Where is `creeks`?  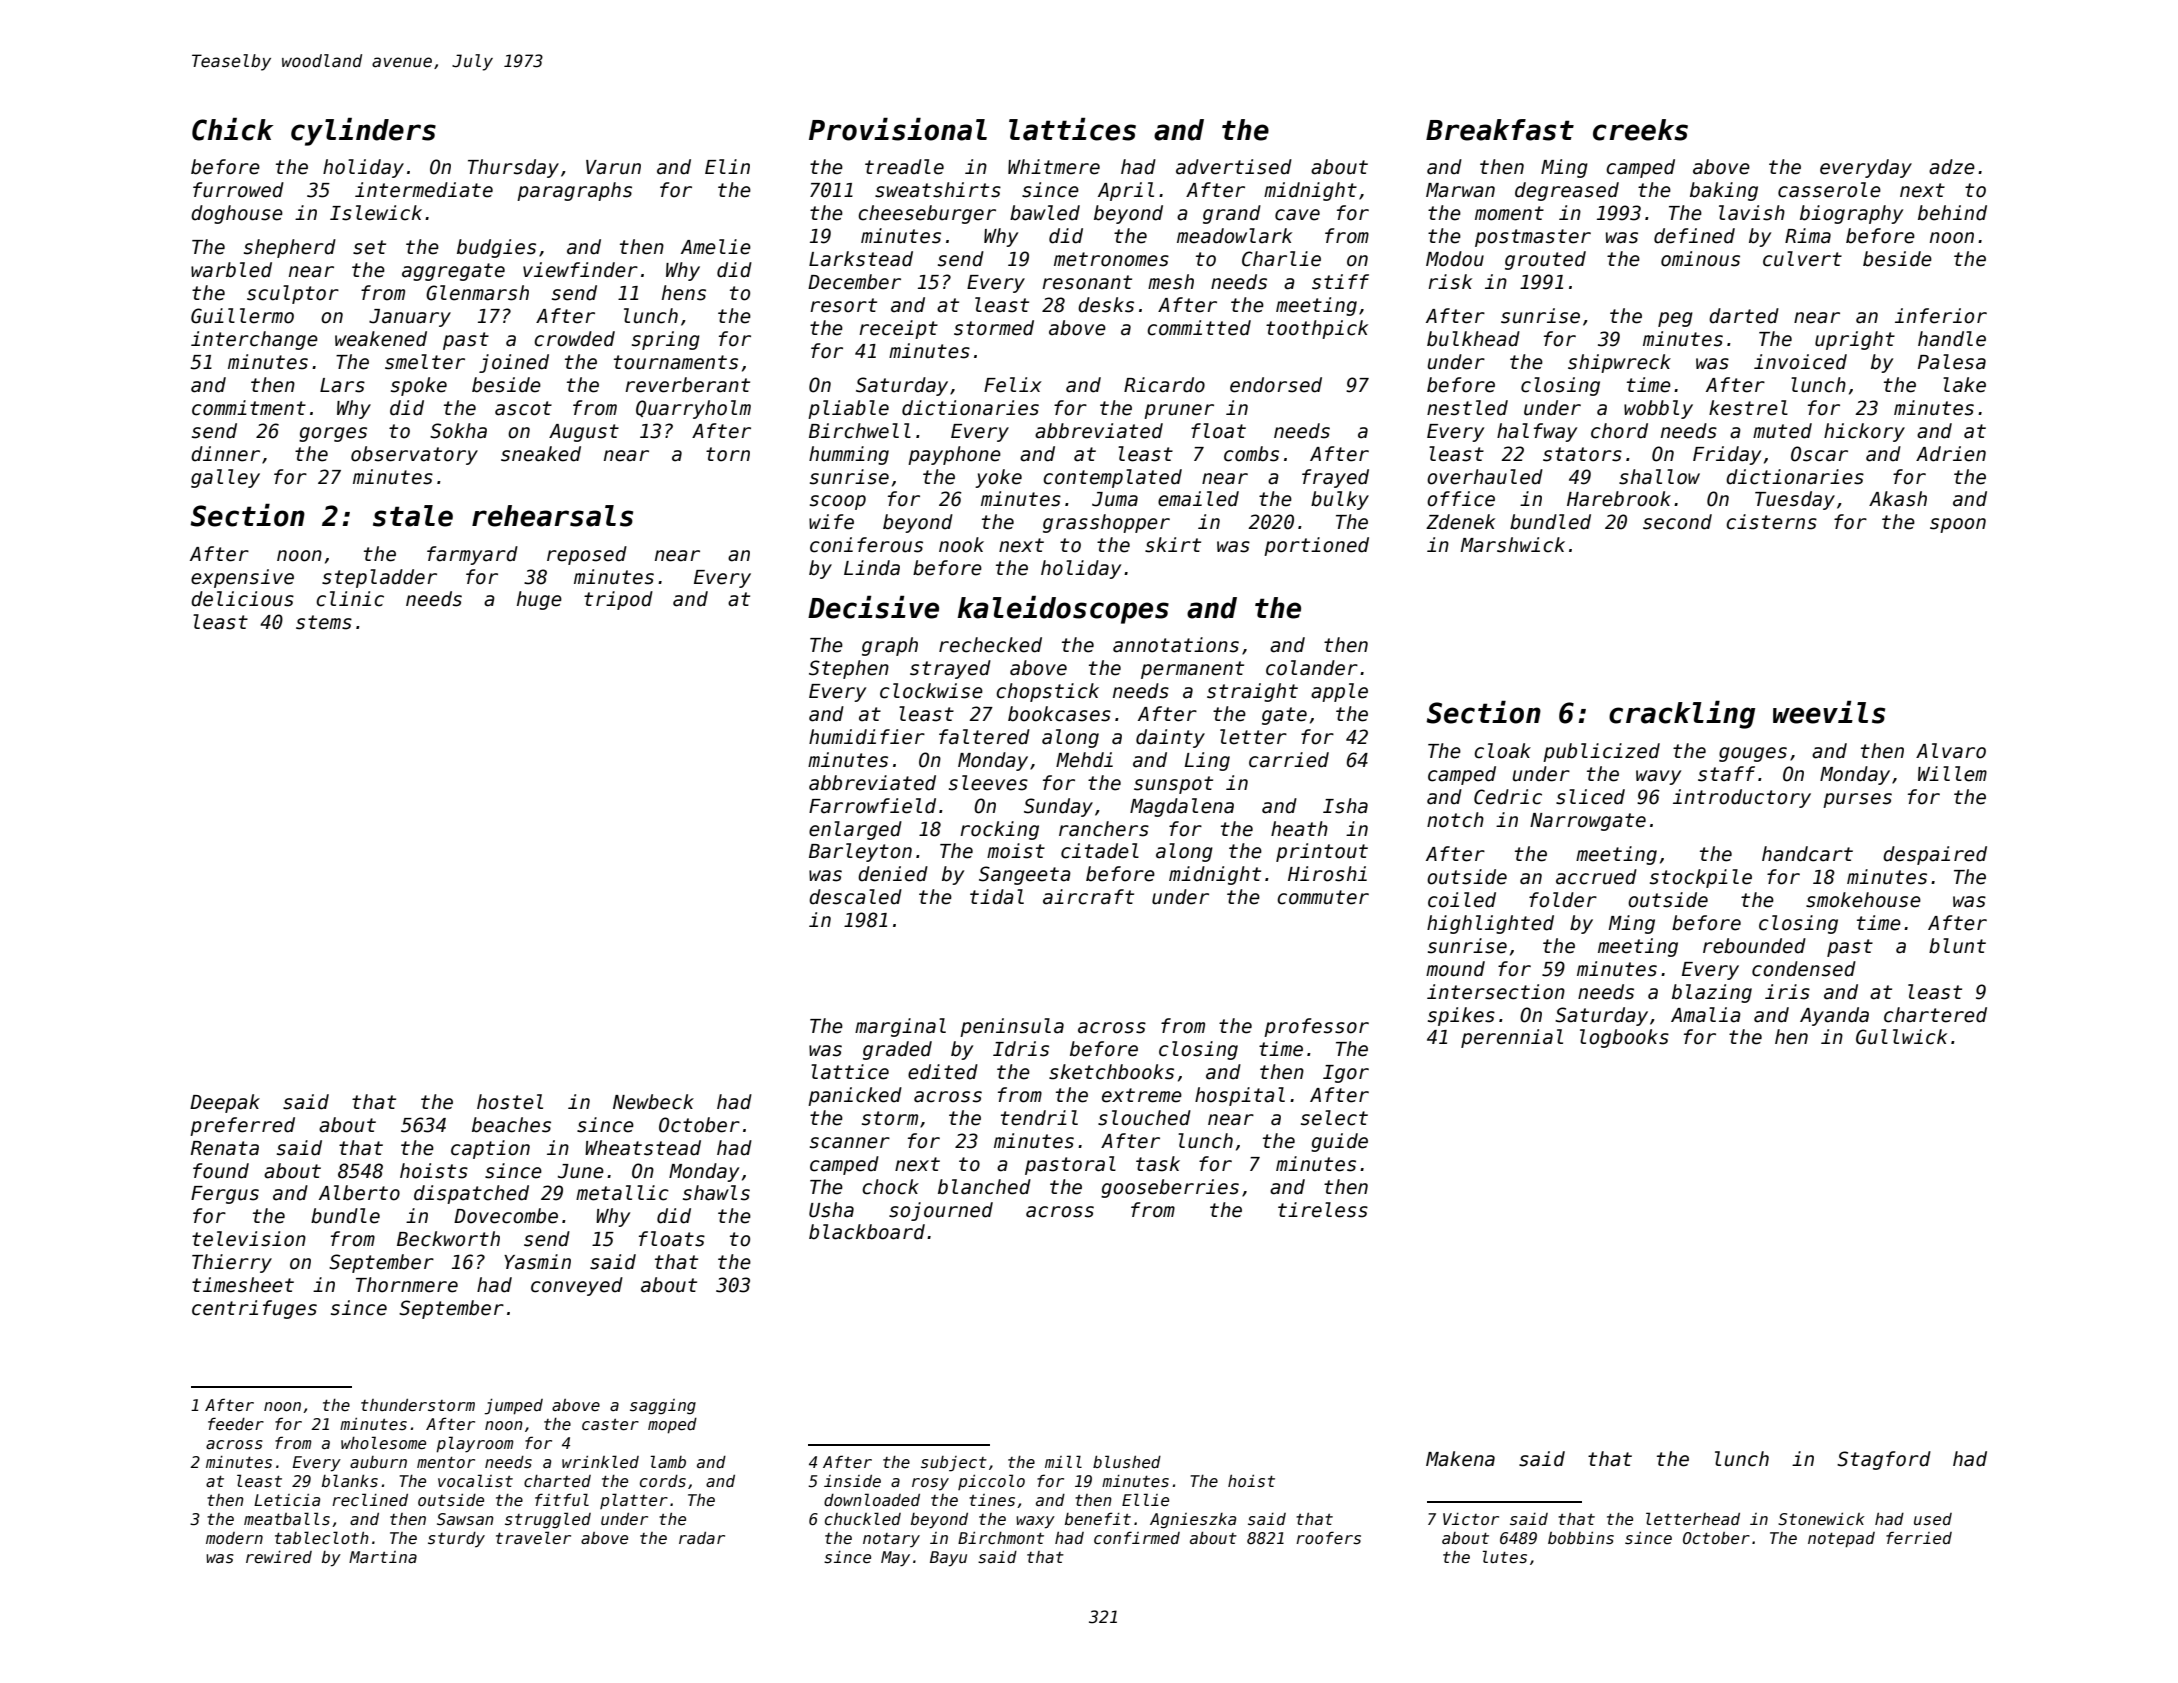
creeks is located at coordinates (1640, 130).
